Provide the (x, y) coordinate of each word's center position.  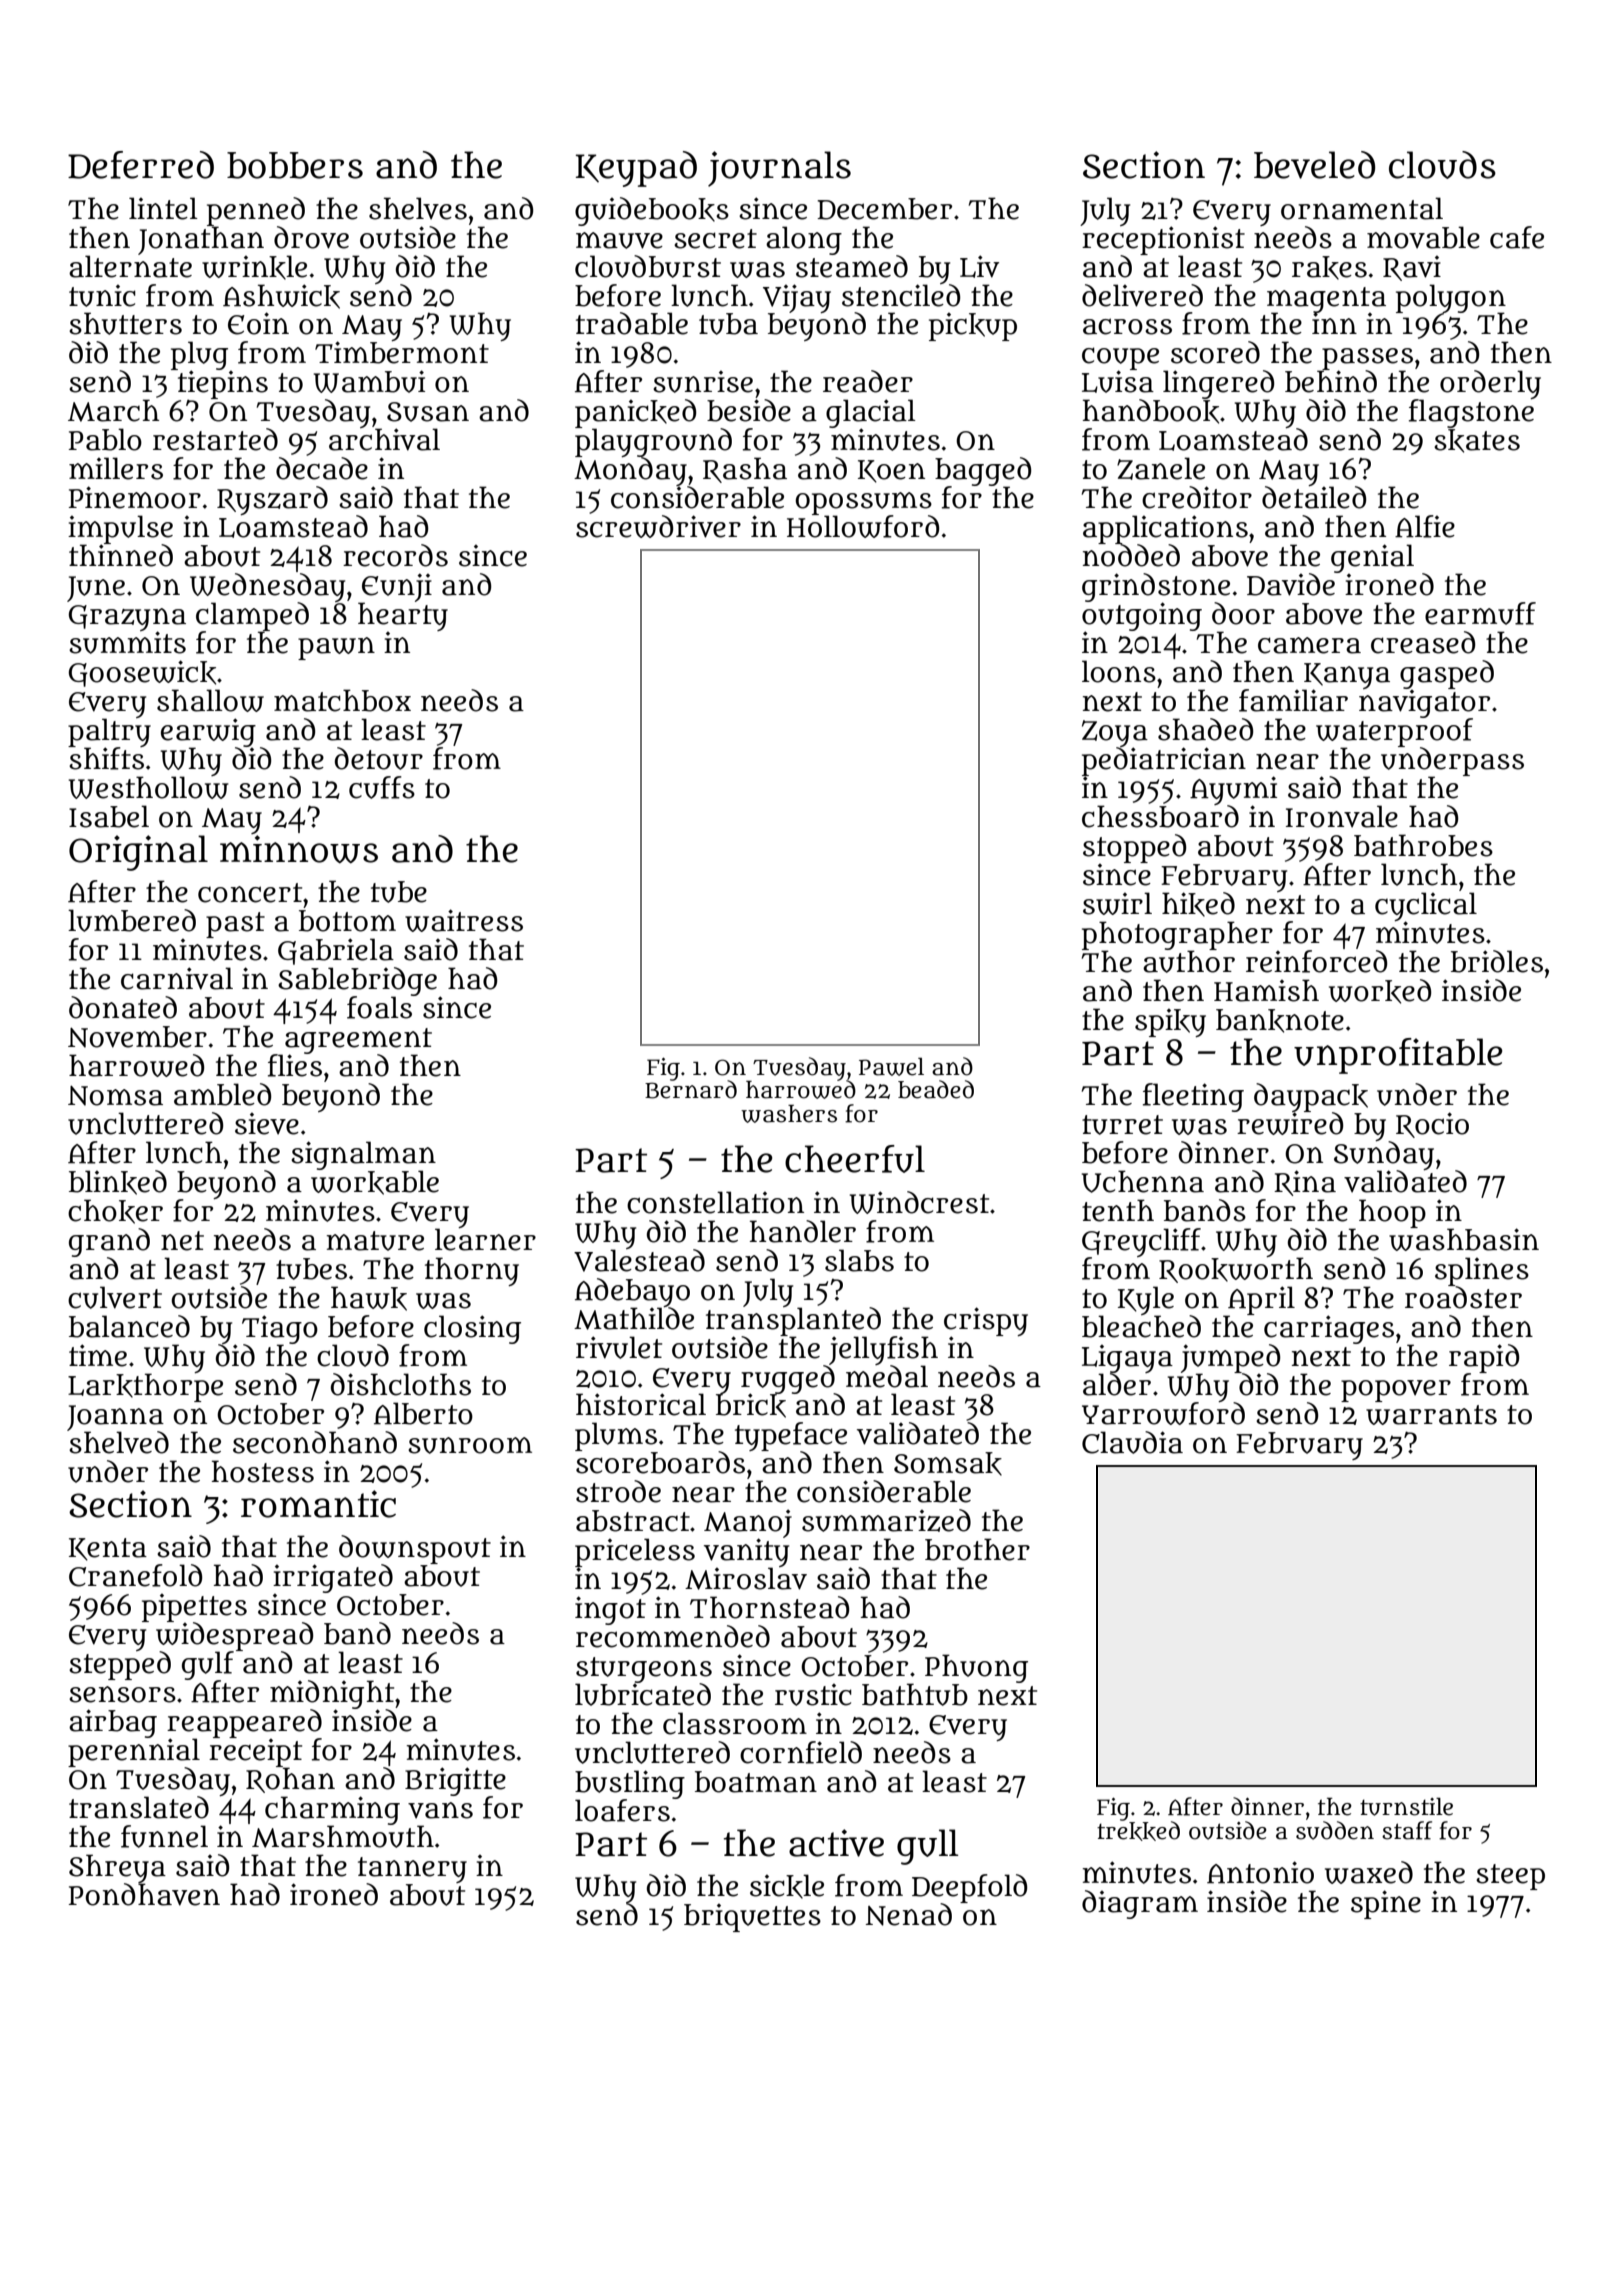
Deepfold (969, 1888)
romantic (318, 1504)
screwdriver (658, 526)
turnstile (1406, 1807)
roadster (1463, 1297)
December (884, 209)
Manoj (748, 1523)
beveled (1314, 165)
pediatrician (1164, 761)
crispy (986, 1321)
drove (311, 237)
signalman (363, 1155)
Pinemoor (135, 497)
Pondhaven (144, 1894)
